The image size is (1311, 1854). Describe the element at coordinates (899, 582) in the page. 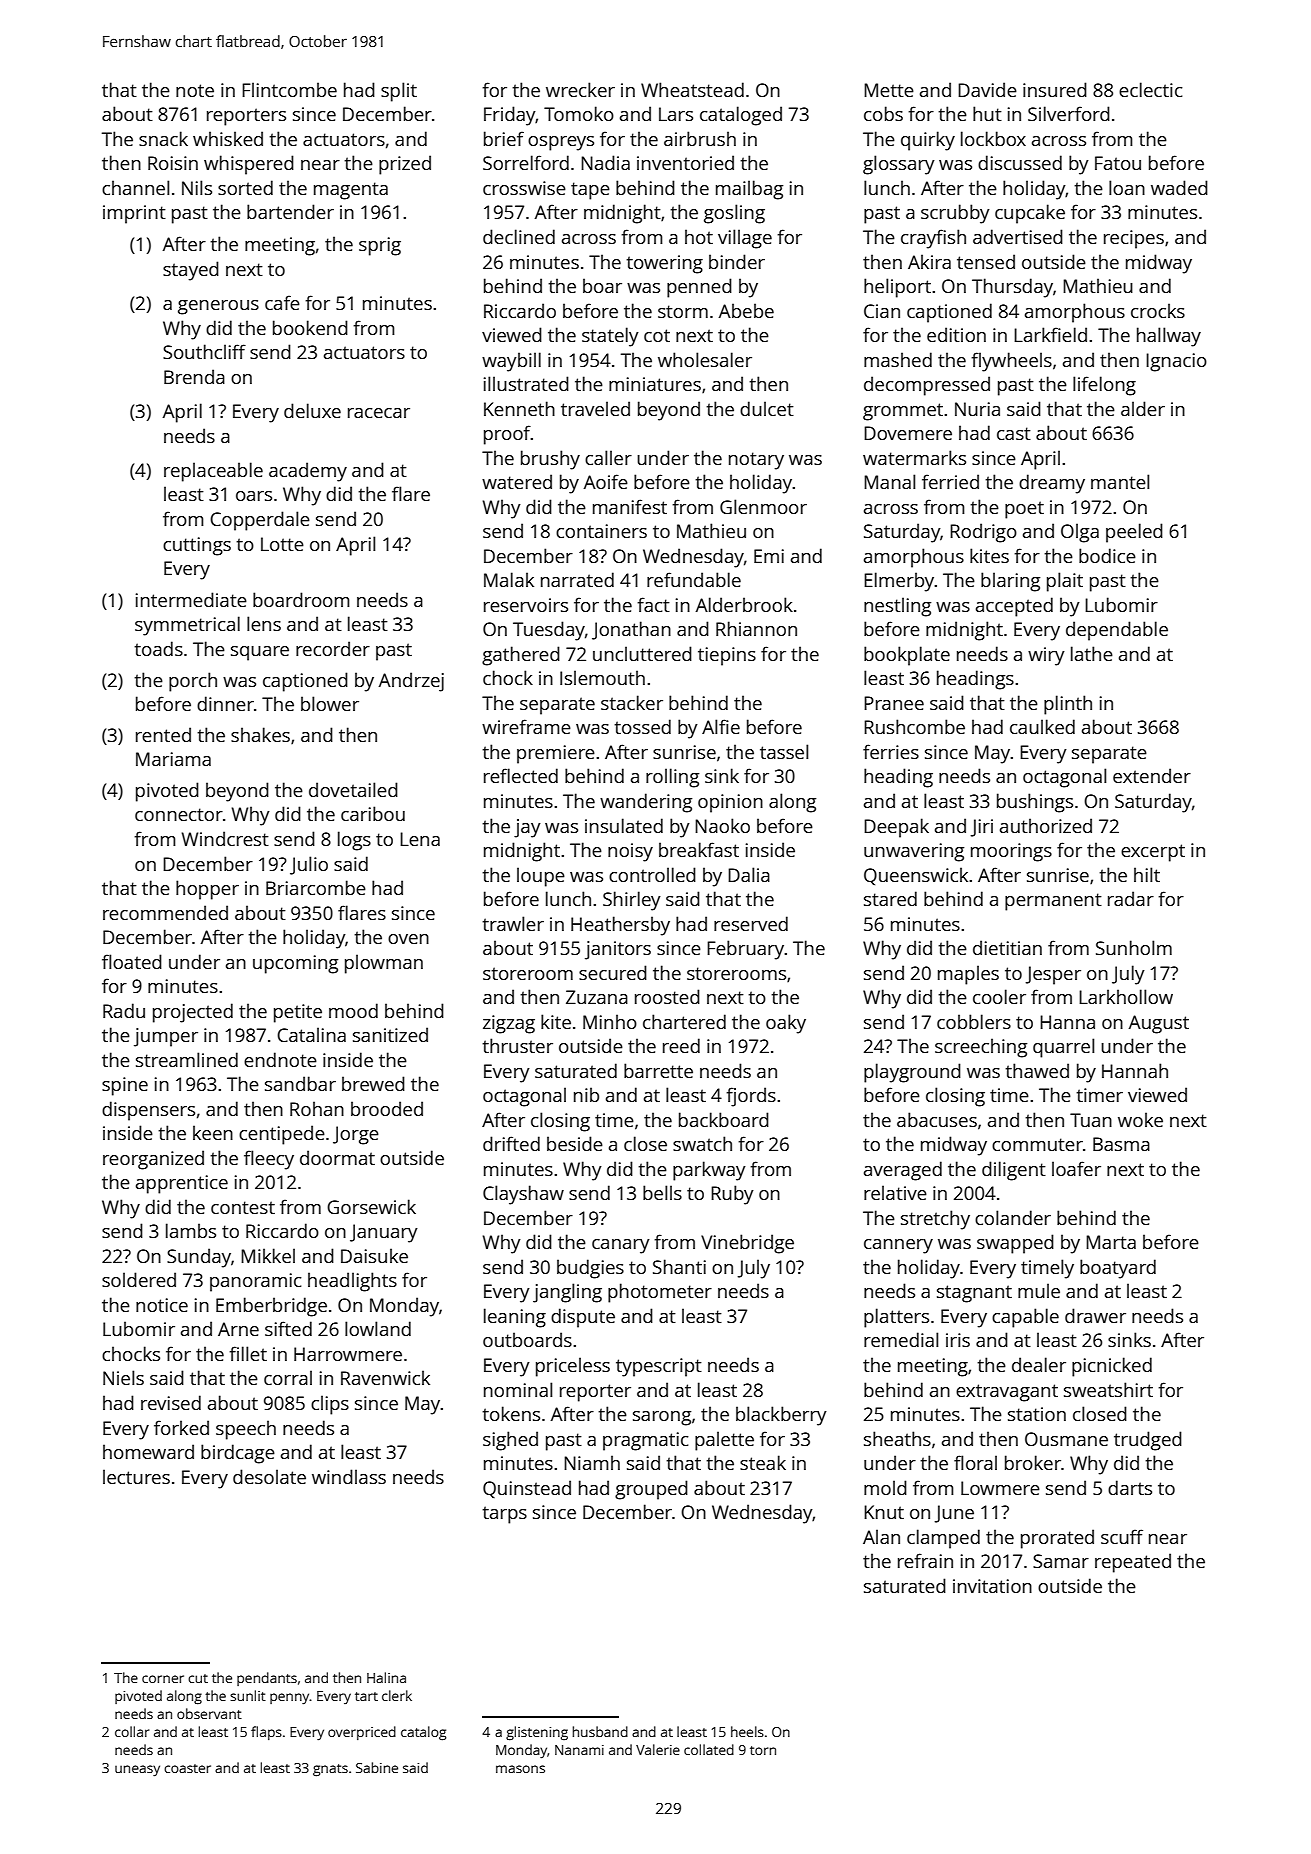

I see `Elmerby` at that location.
